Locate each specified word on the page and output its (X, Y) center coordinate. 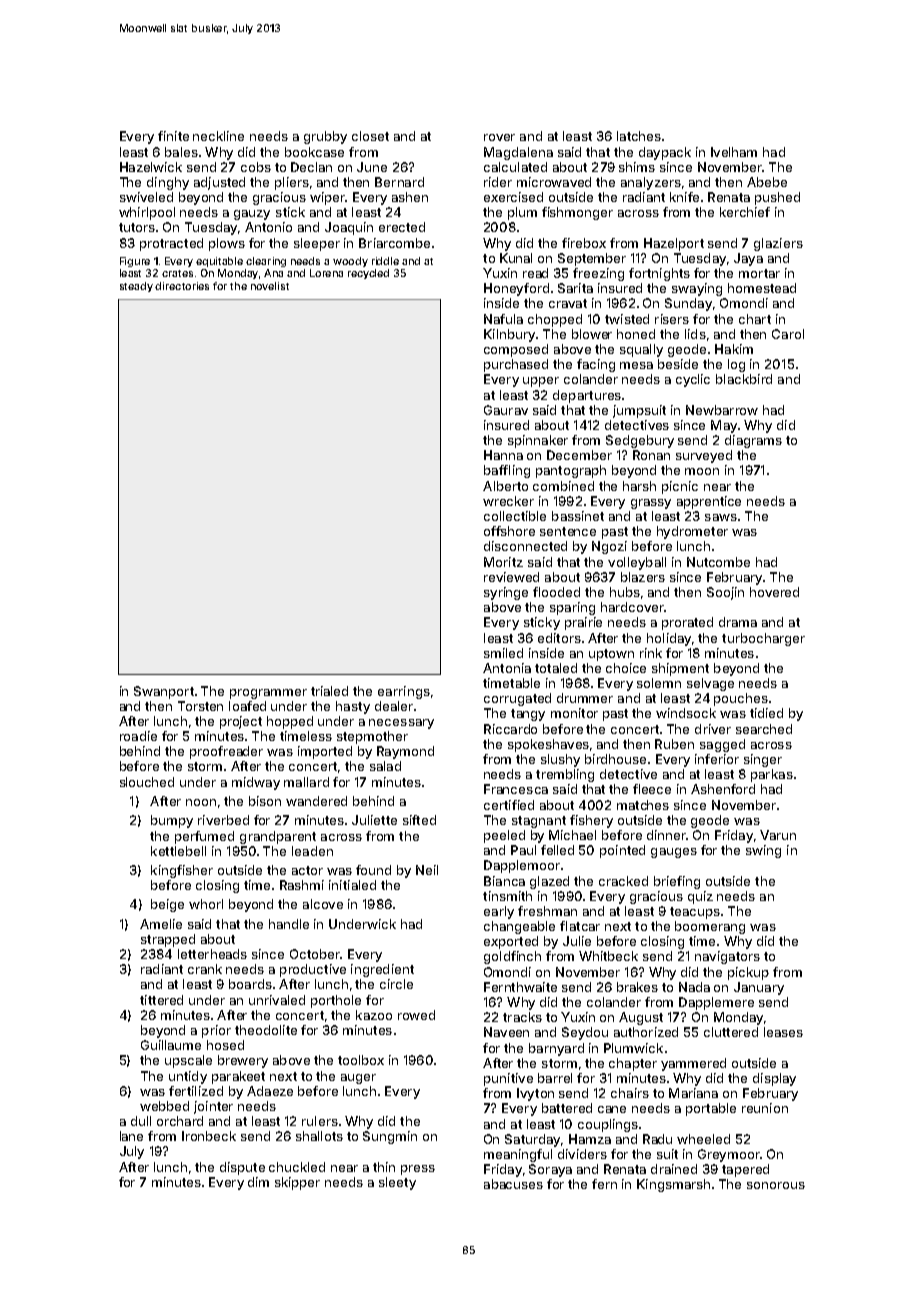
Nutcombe (718, 562)
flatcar (580, 926)
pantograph (571, 471)
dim (258, 1182)
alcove (323, 904)
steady (136, 287)
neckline (218, 136)
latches (639, 136)
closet (370, 136)
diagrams (753, 441)
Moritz (503, 562)
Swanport (164, 692)
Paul (523, 850)
